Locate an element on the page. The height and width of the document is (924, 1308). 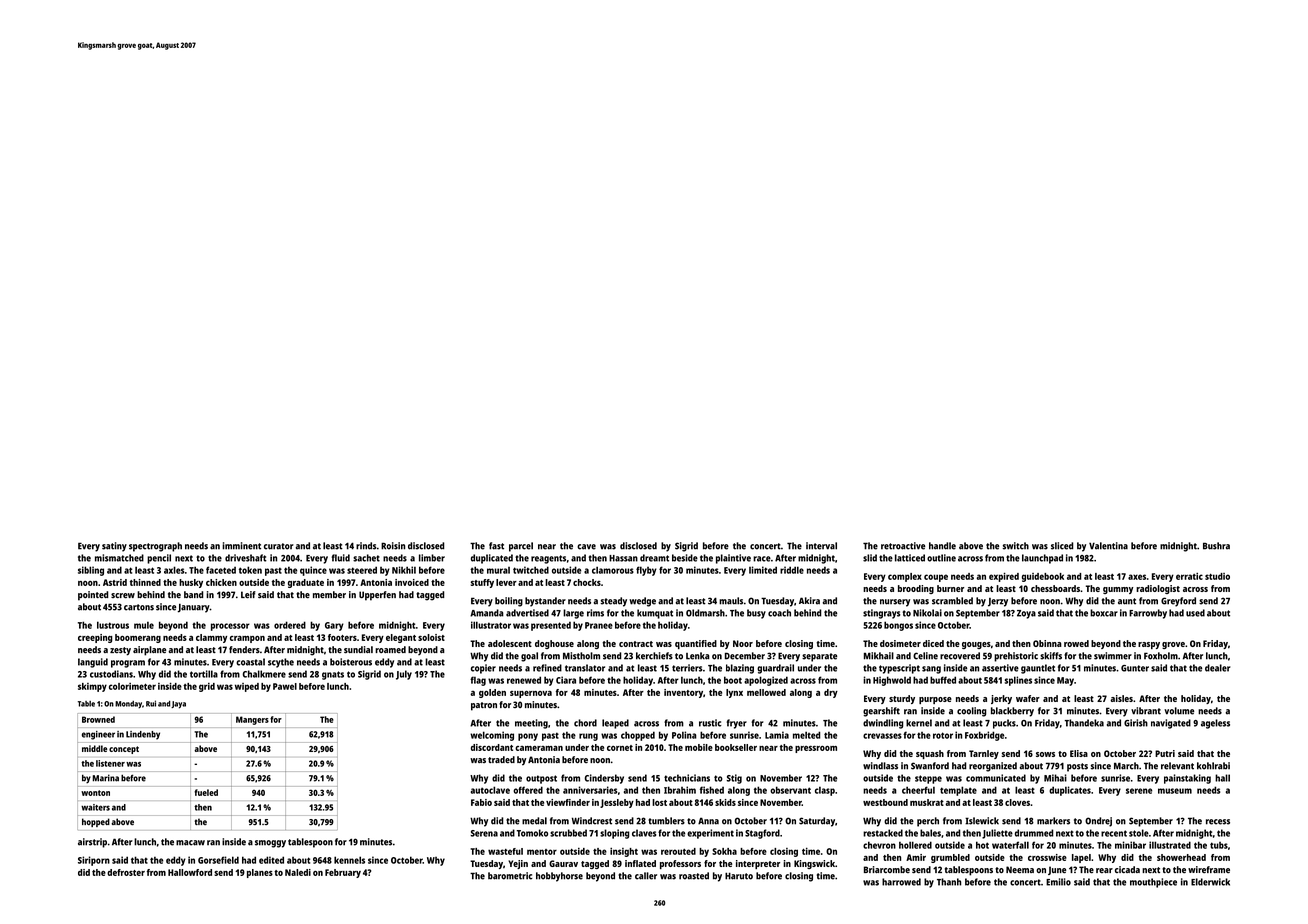
reagents is located at coordinates (548, 559).
